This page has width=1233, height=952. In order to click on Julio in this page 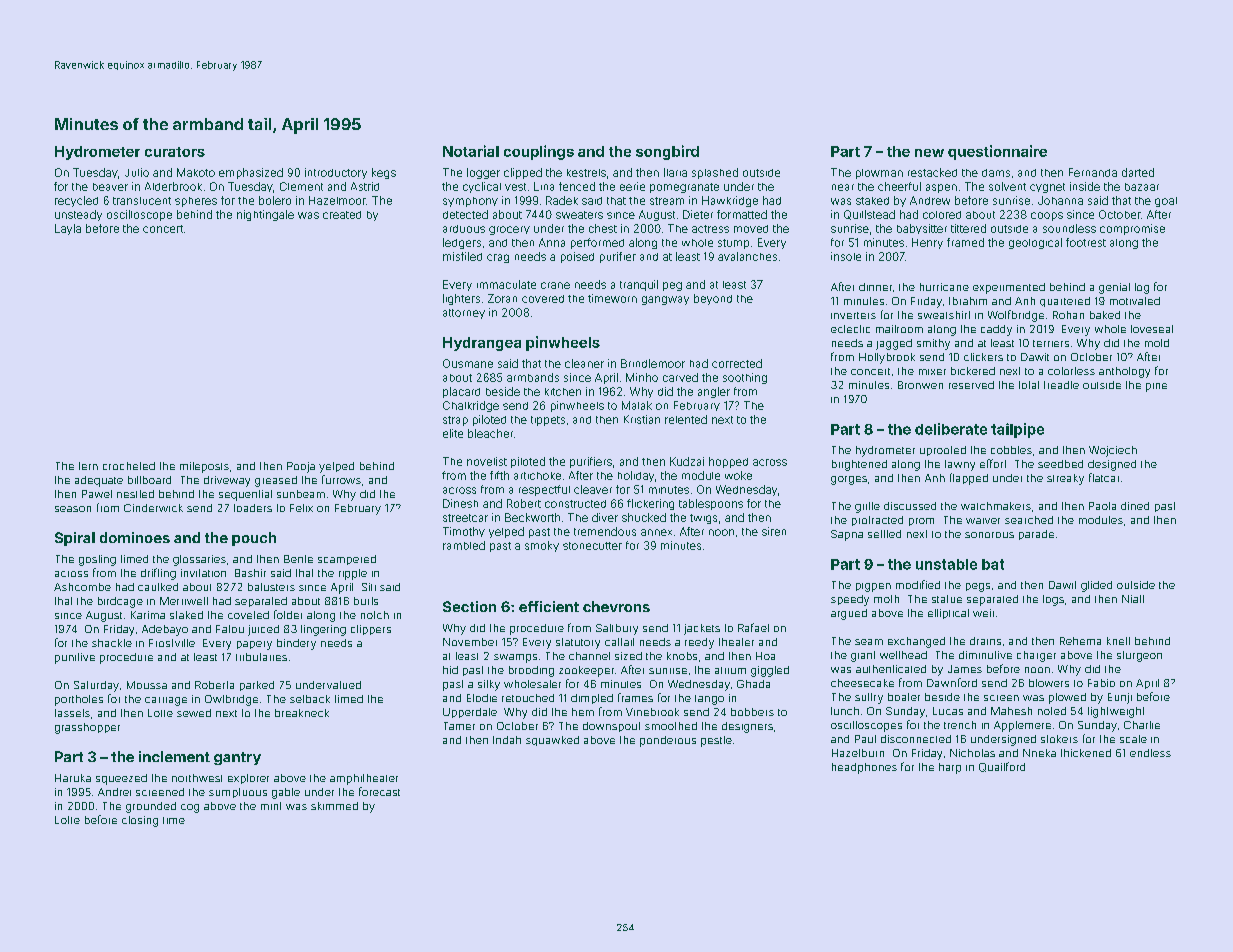, I will do `click(137, 172)`.
